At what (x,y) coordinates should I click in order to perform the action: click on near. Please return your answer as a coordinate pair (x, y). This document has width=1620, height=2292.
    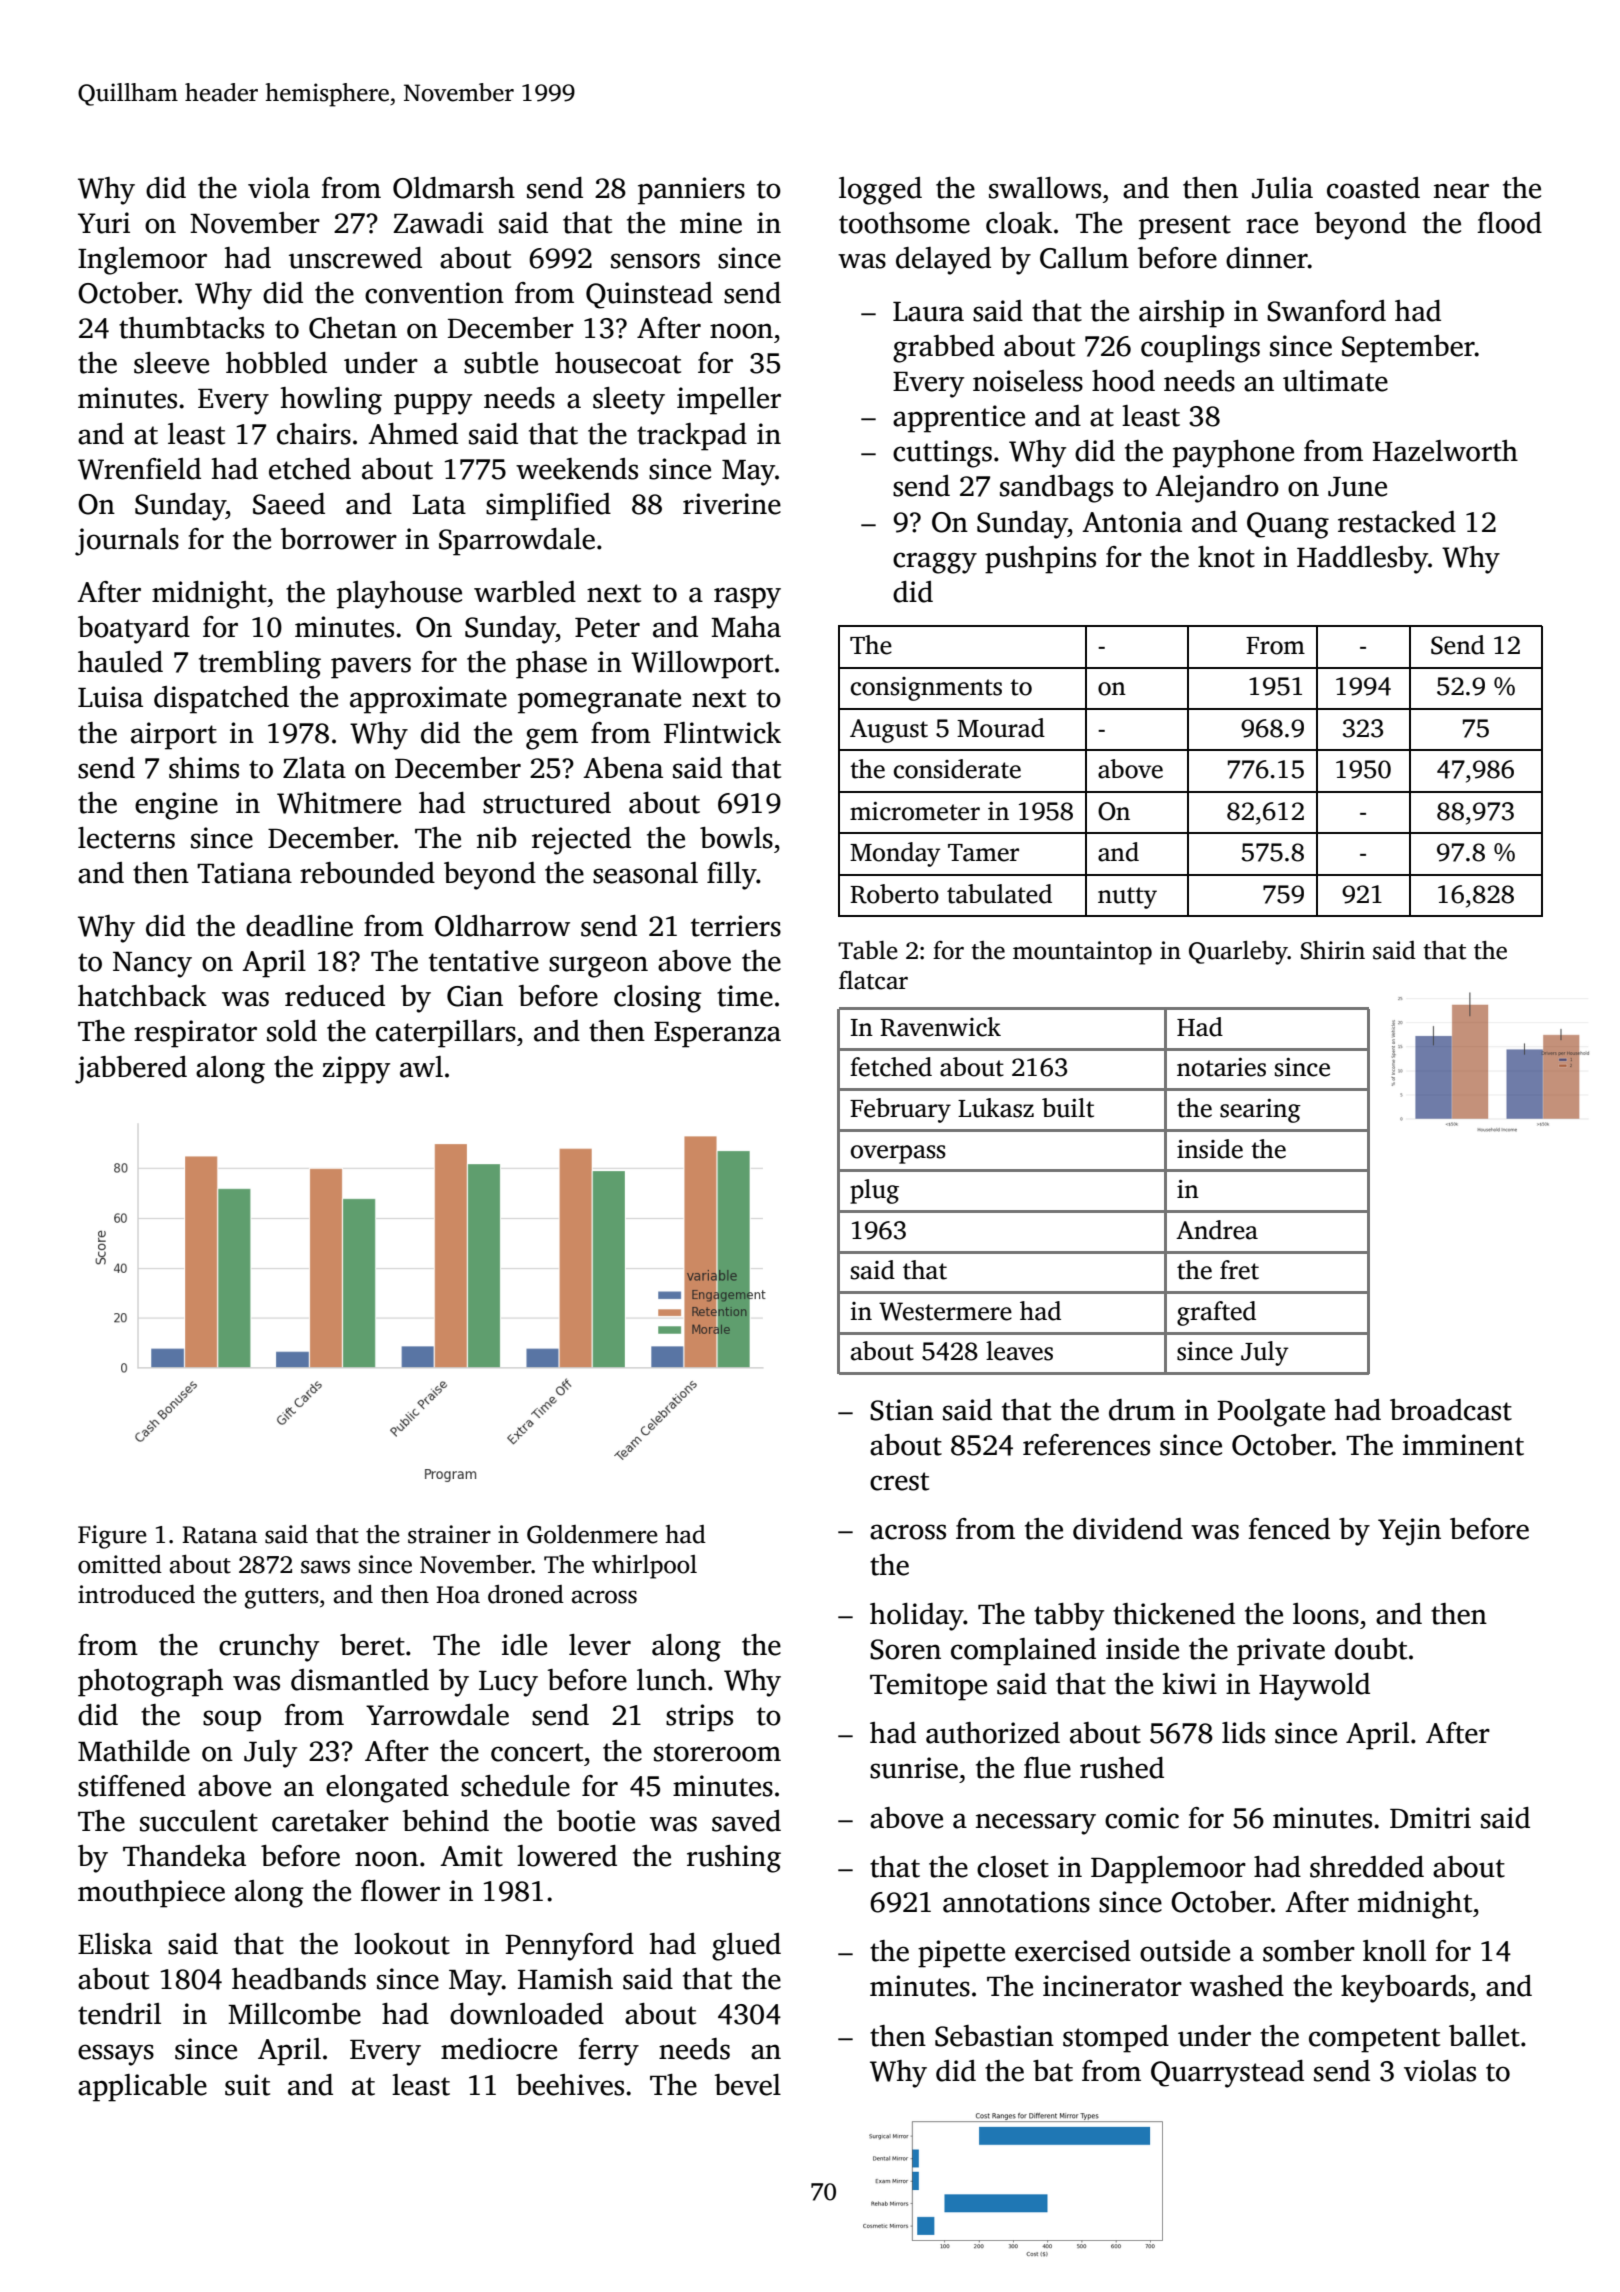
    Looking at the image, I should click on (1461, 191).
